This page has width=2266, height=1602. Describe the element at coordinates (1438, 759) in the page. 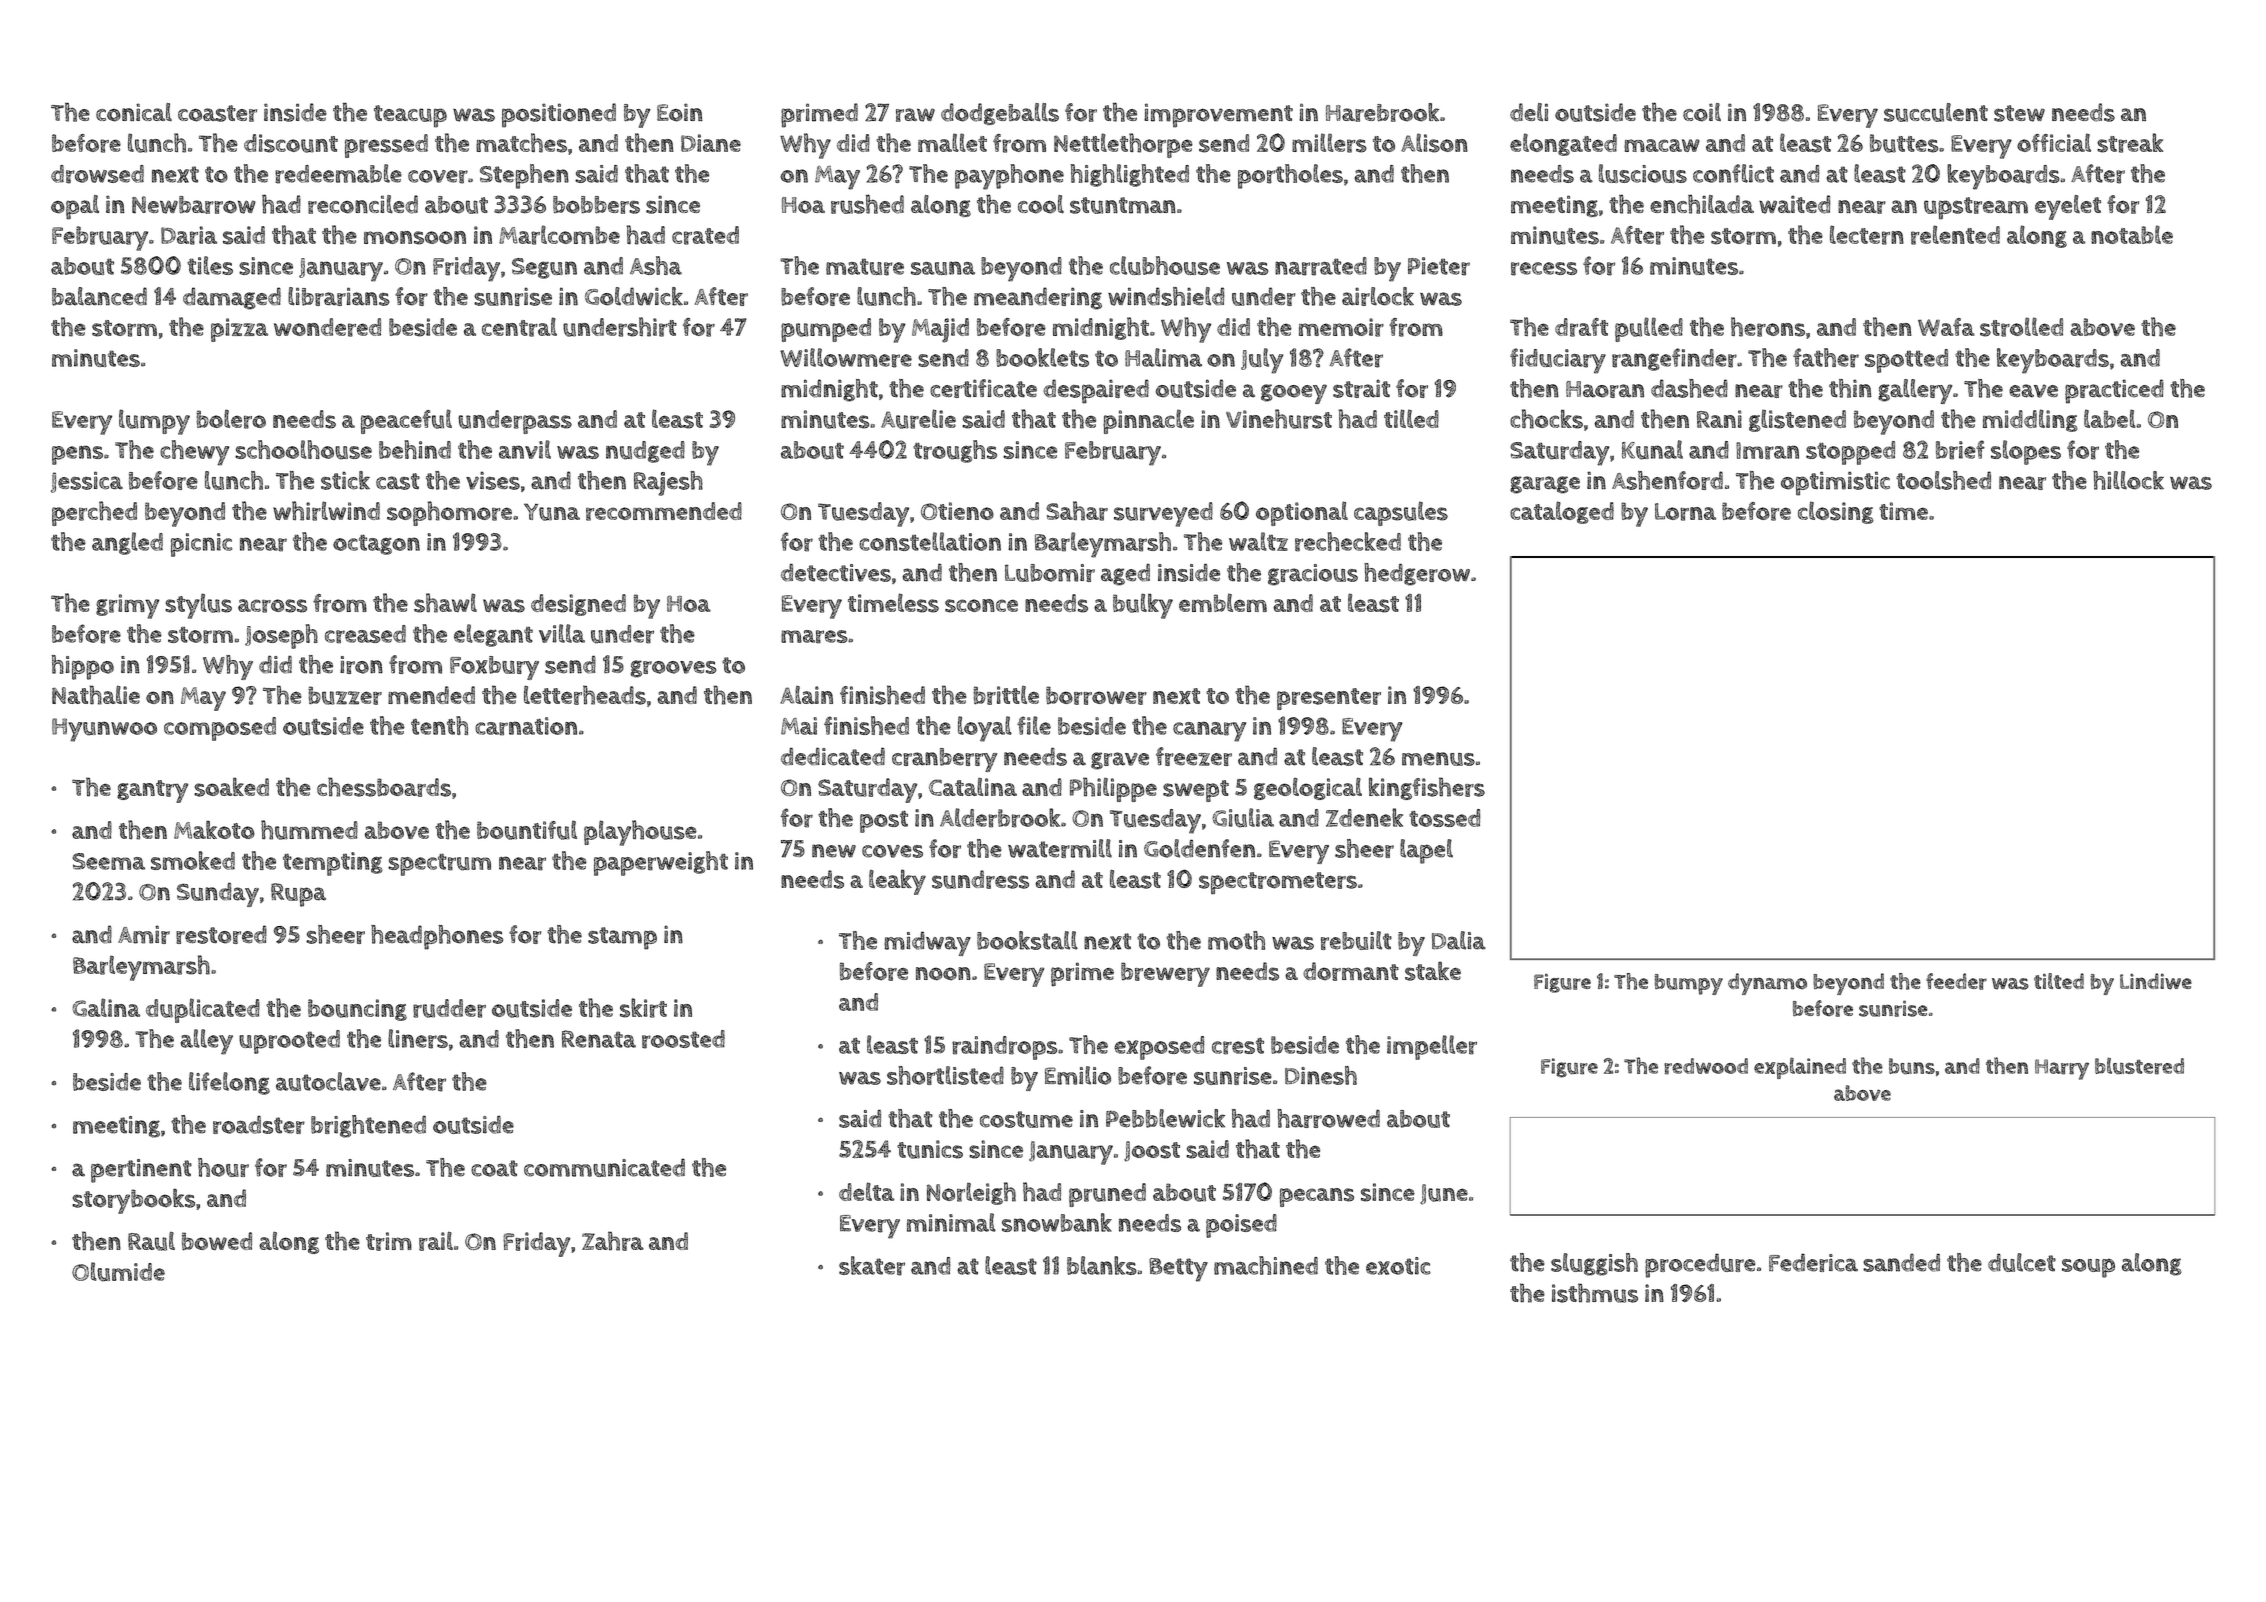

I see `menus` at that location.
